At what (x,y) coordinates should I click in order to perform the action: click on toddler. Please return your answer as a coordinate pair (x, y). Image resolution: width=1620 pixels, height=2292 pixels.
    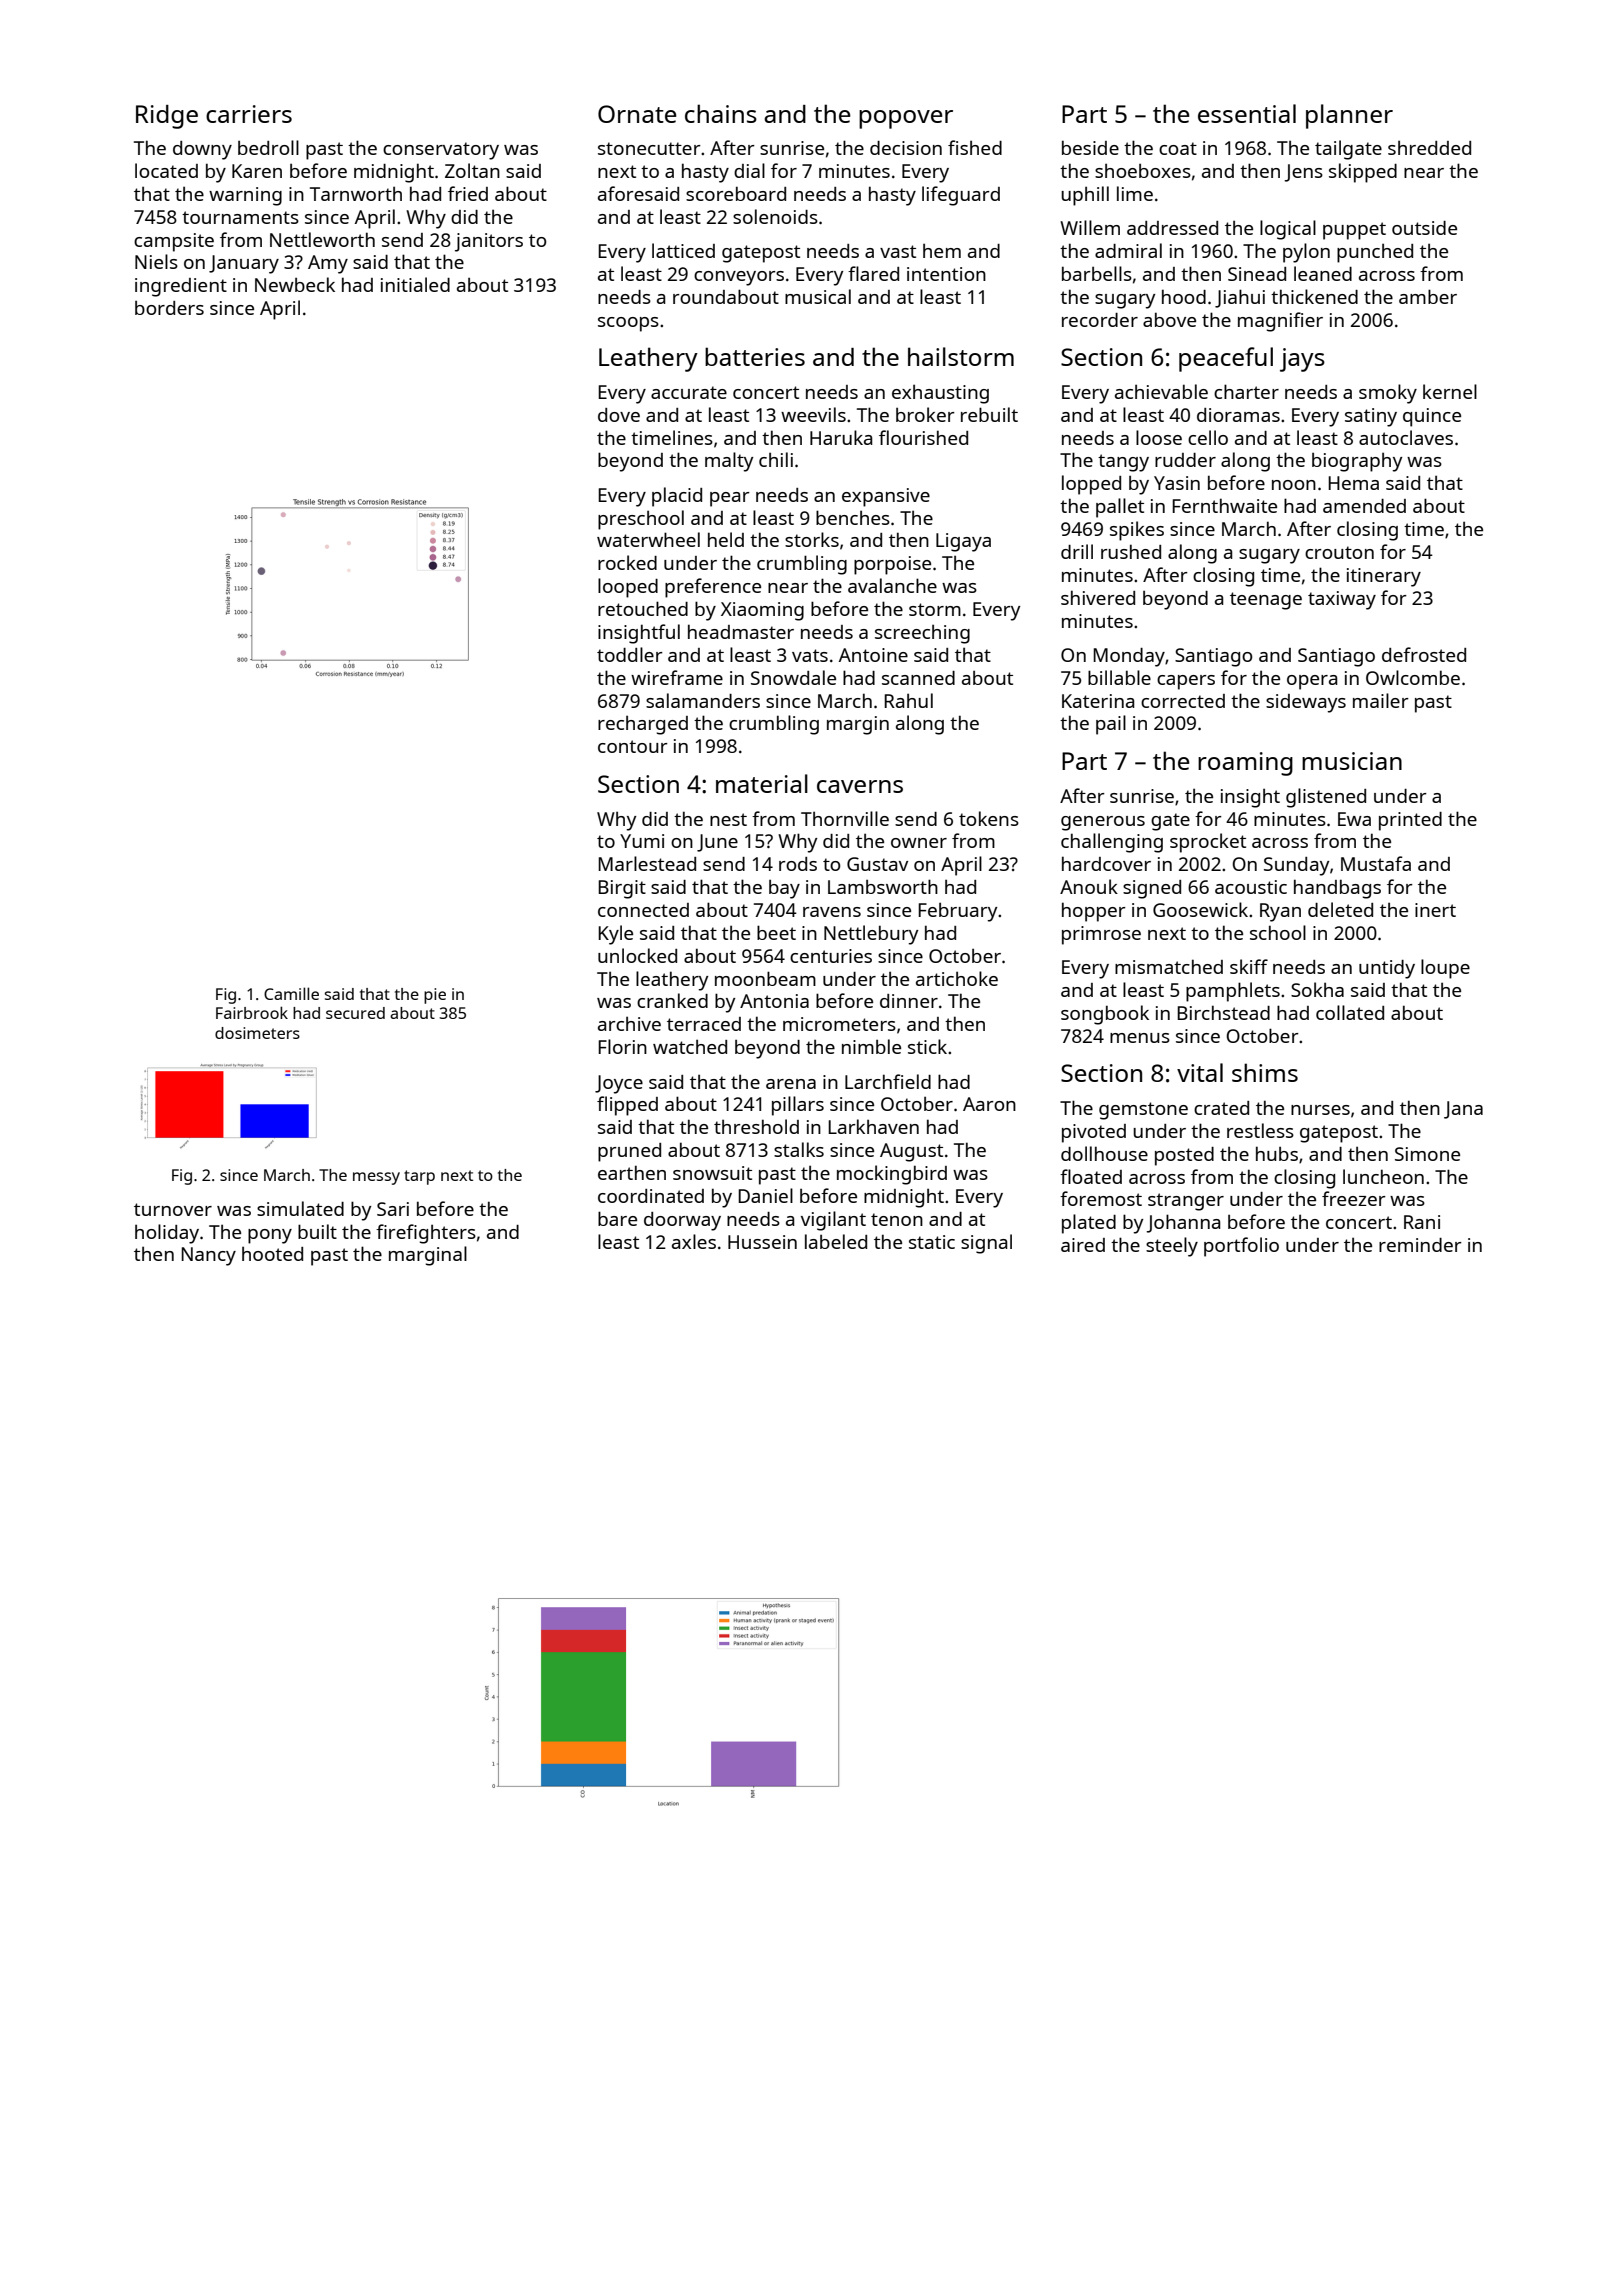
    Looking at the image, I should click on (630, 654).
